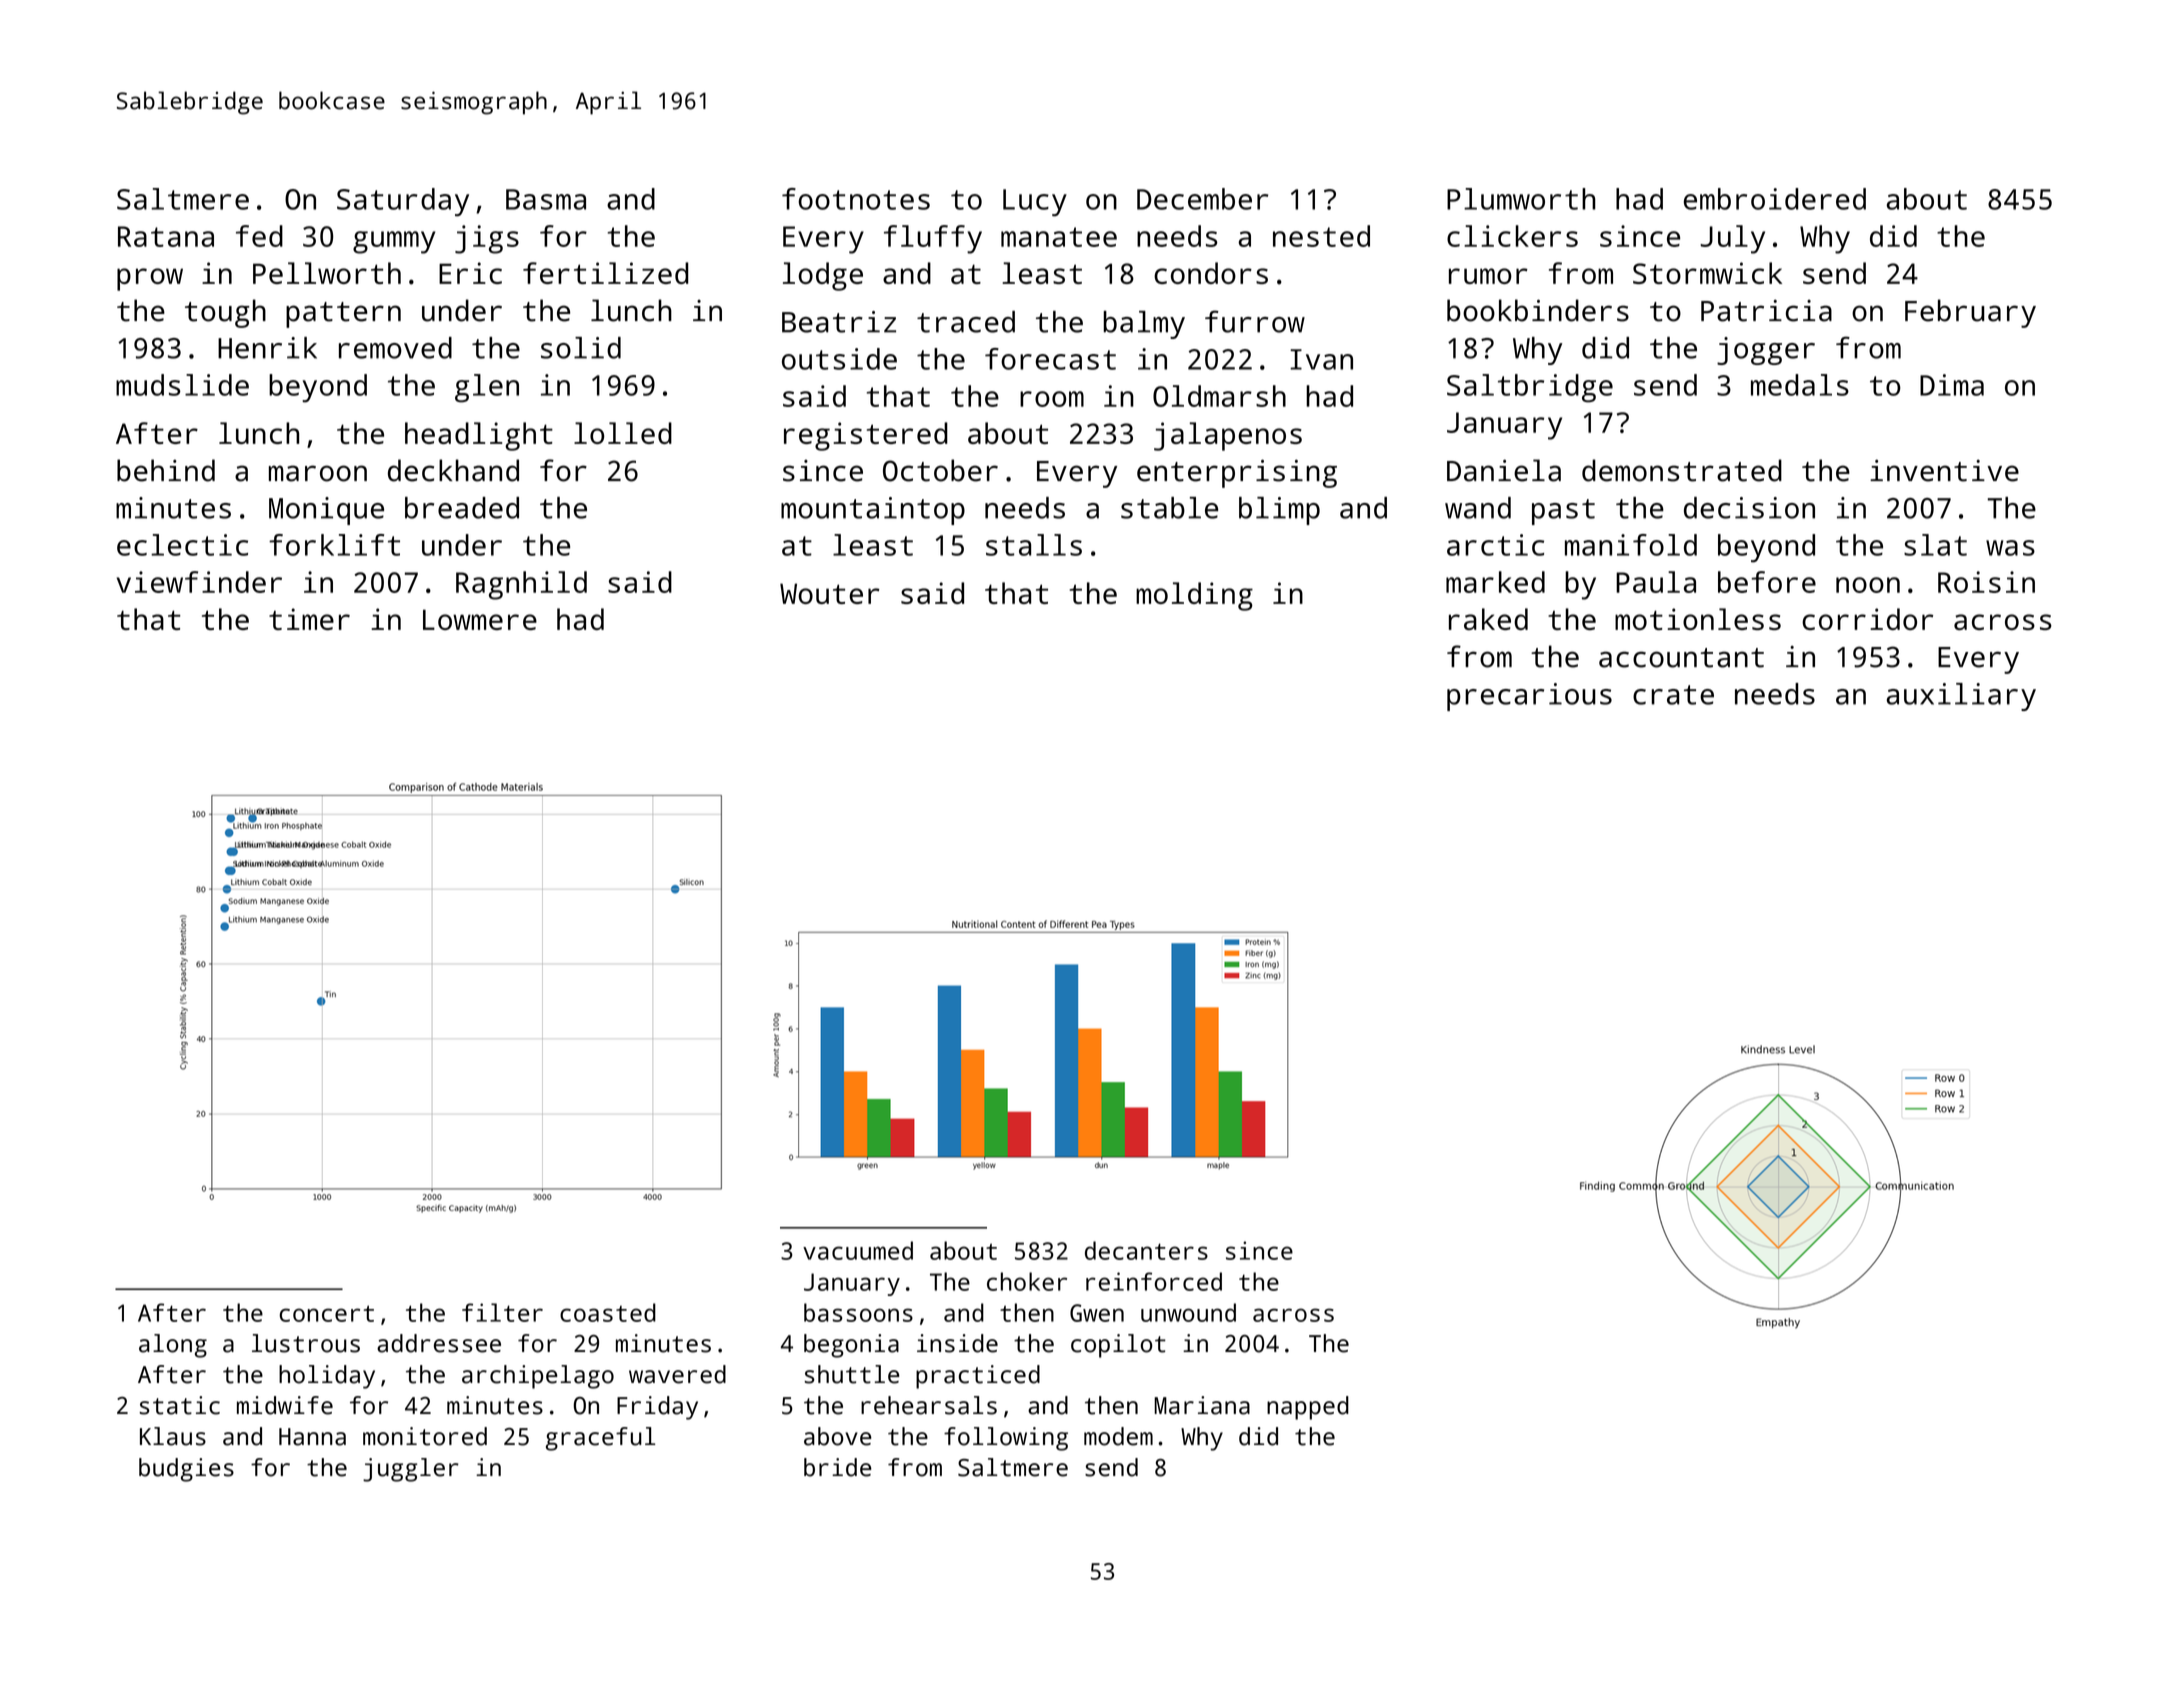  Describe the element at coordinates (837, 1467) in the document. I see `bride` at that location.
